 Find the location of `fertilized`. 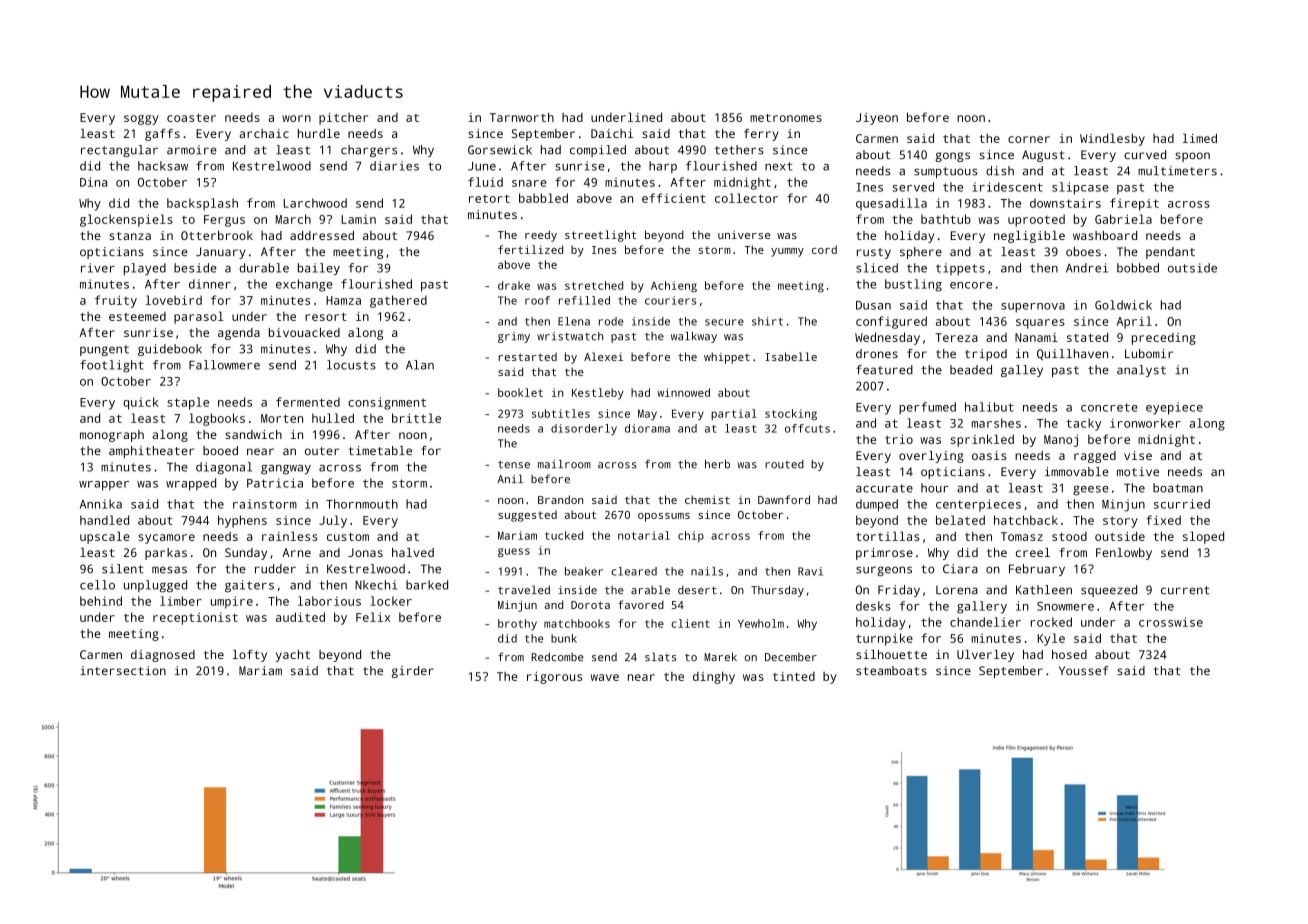

fertilized is located at coordinates (530, 249).
